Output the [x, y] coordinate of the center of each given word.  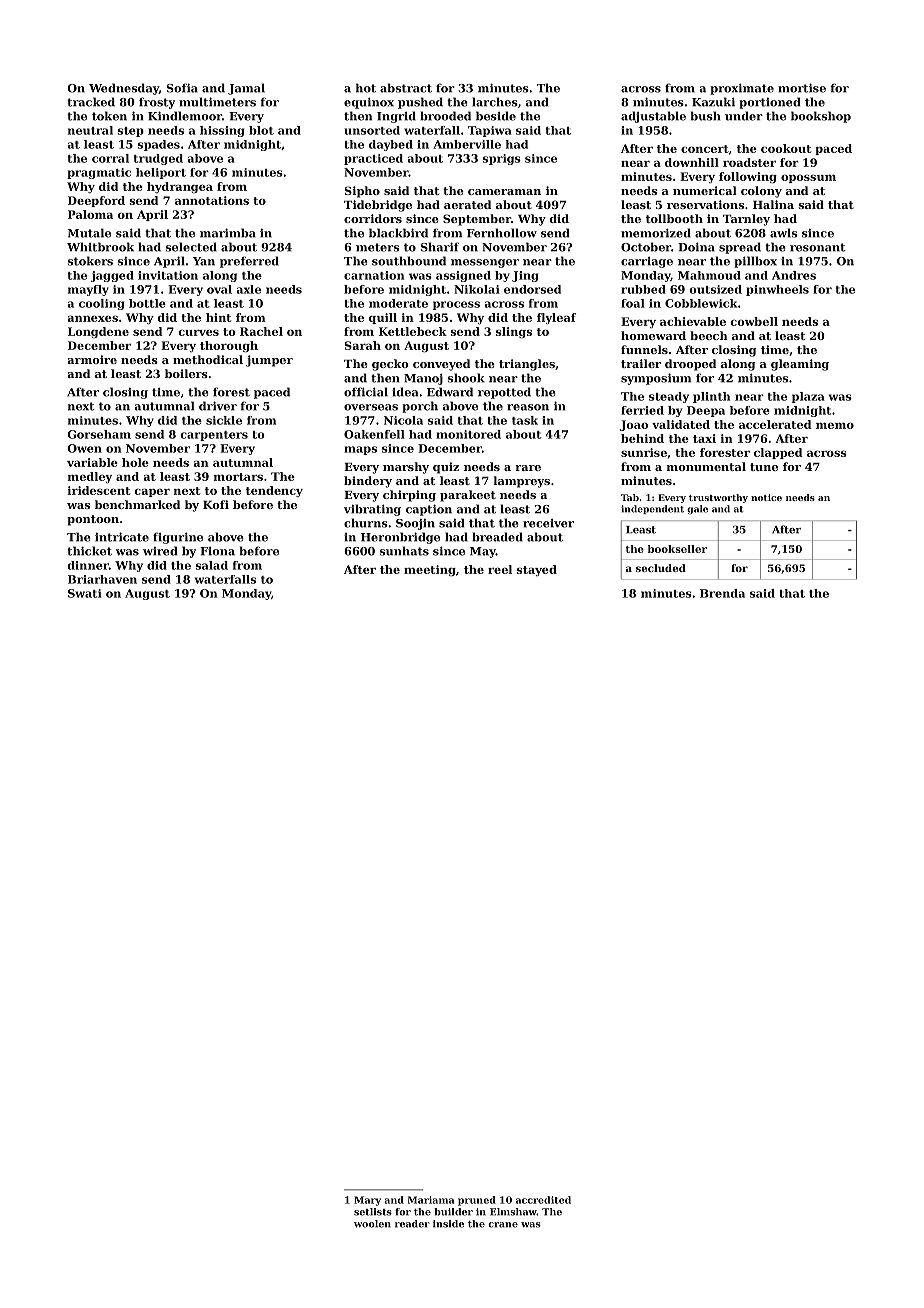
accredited [543, 1200]
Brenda [722, 593]
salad [212, 565]
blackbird [398, 233]
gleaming [800, 365]
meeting [430, 570]
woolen [372, 1224]
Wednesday [124, 89]
